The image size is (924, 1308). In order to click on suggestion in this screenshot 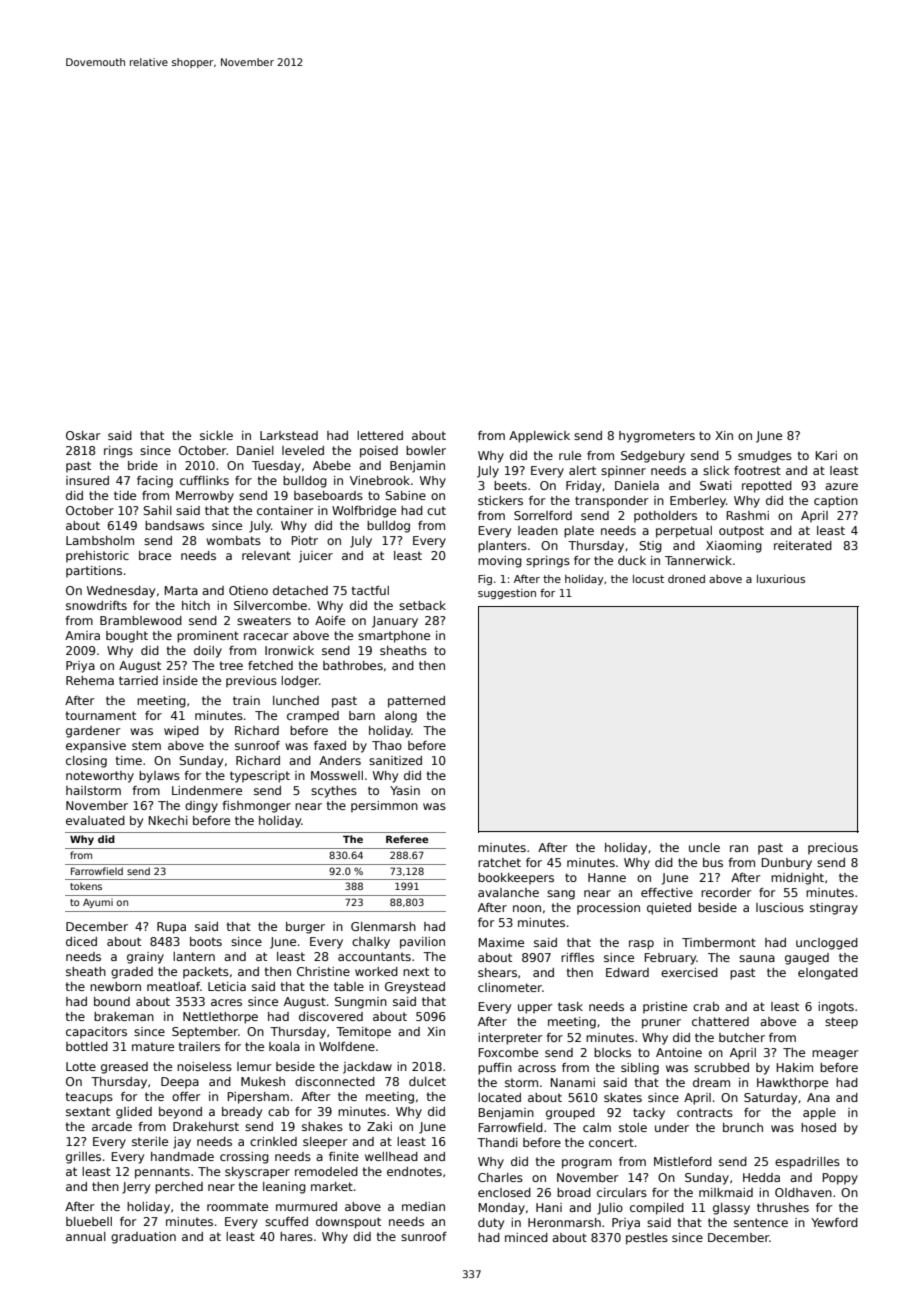, I will do `click(507, 594)`.
